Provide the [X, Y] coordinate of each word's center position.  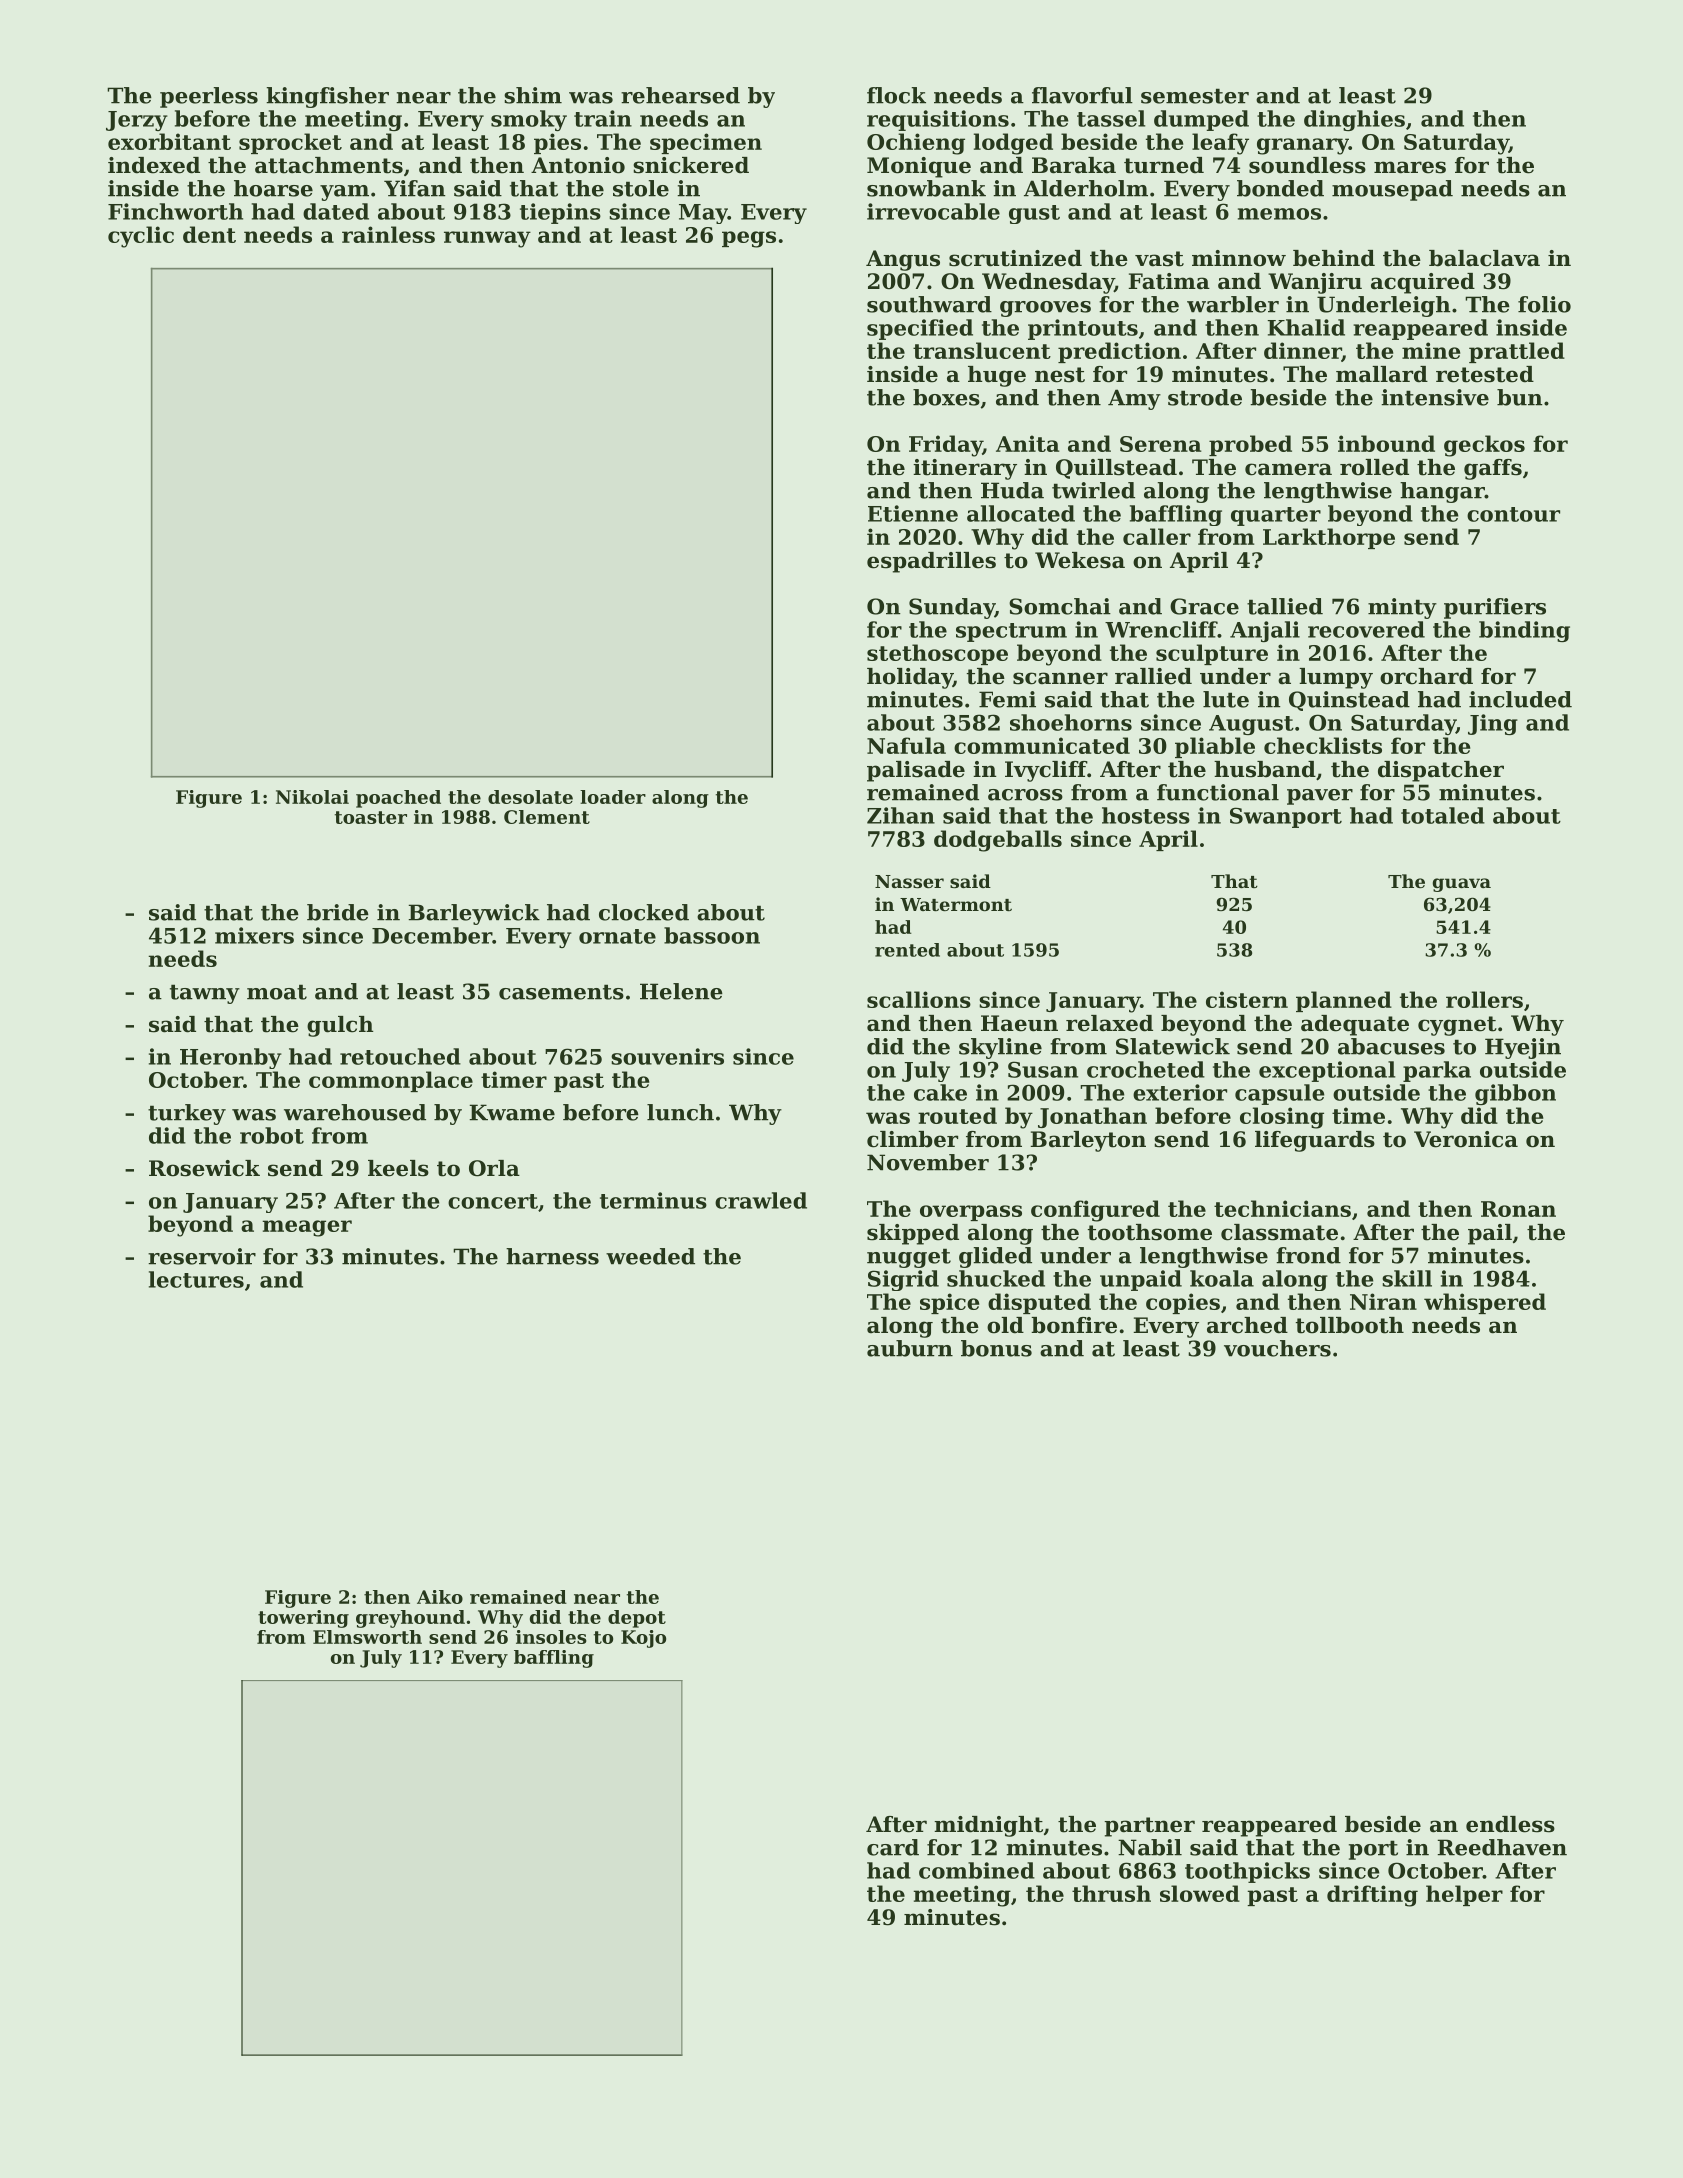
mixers [254, 935]
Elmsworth [367, 1637]
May [703, 214]
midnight [988, 1826]
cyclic [141, 237]
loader [613, 797]
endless [1510, 1824]
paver [1320, 797]
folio [1544, 304]
